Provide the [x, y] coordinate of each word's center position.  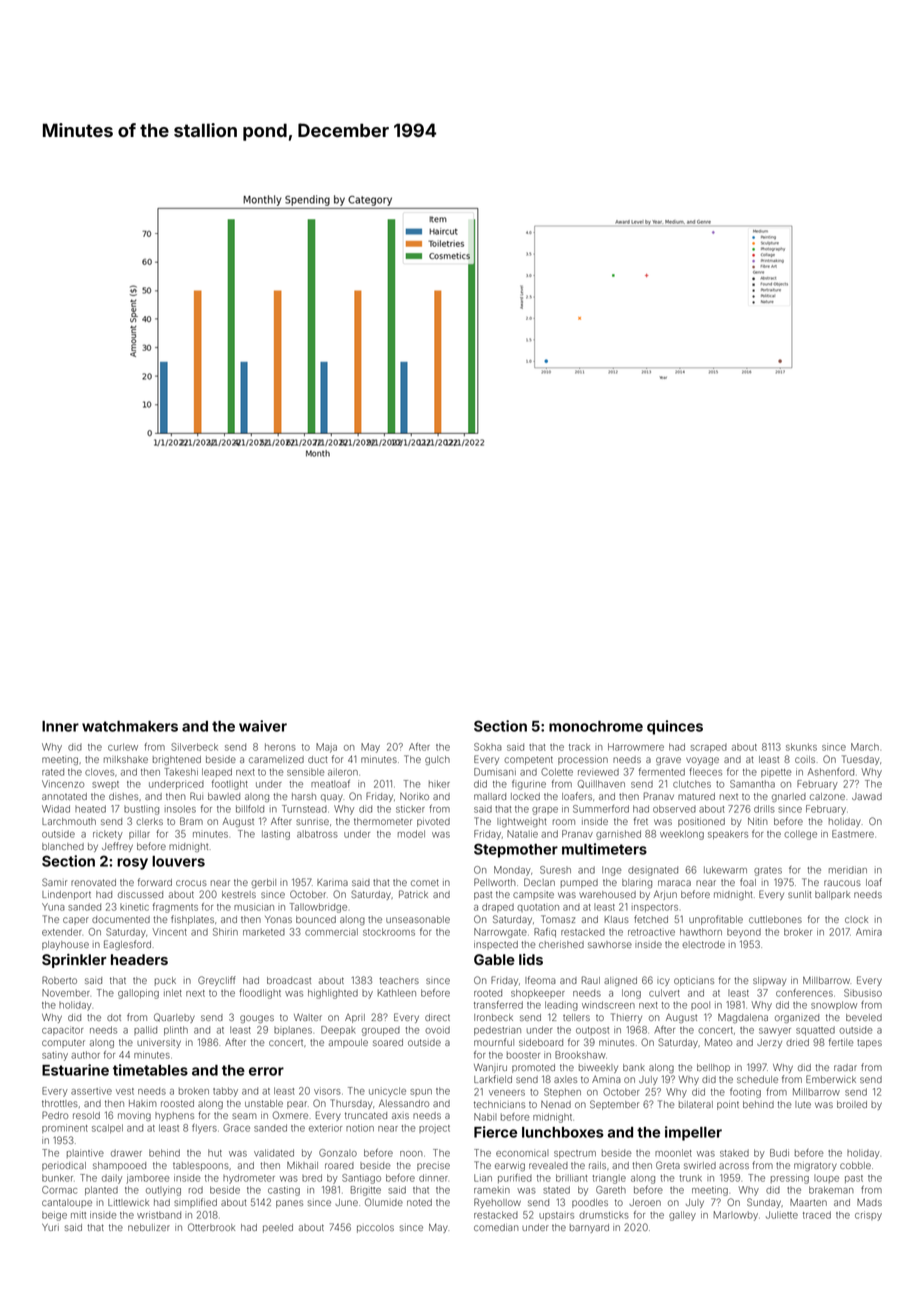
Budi [779, 1153]
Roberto [59, 980]
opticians [694, 981]
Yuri [50, 1227]
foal [748, 882]
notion [360, 1128]
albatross [317, 834]
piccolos [375, 1228]
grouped [381, 1031]
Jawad [867, 796]
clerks [149, 821]
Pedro [55, 1115]
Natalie [522, 834]
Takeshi [181, 772]
